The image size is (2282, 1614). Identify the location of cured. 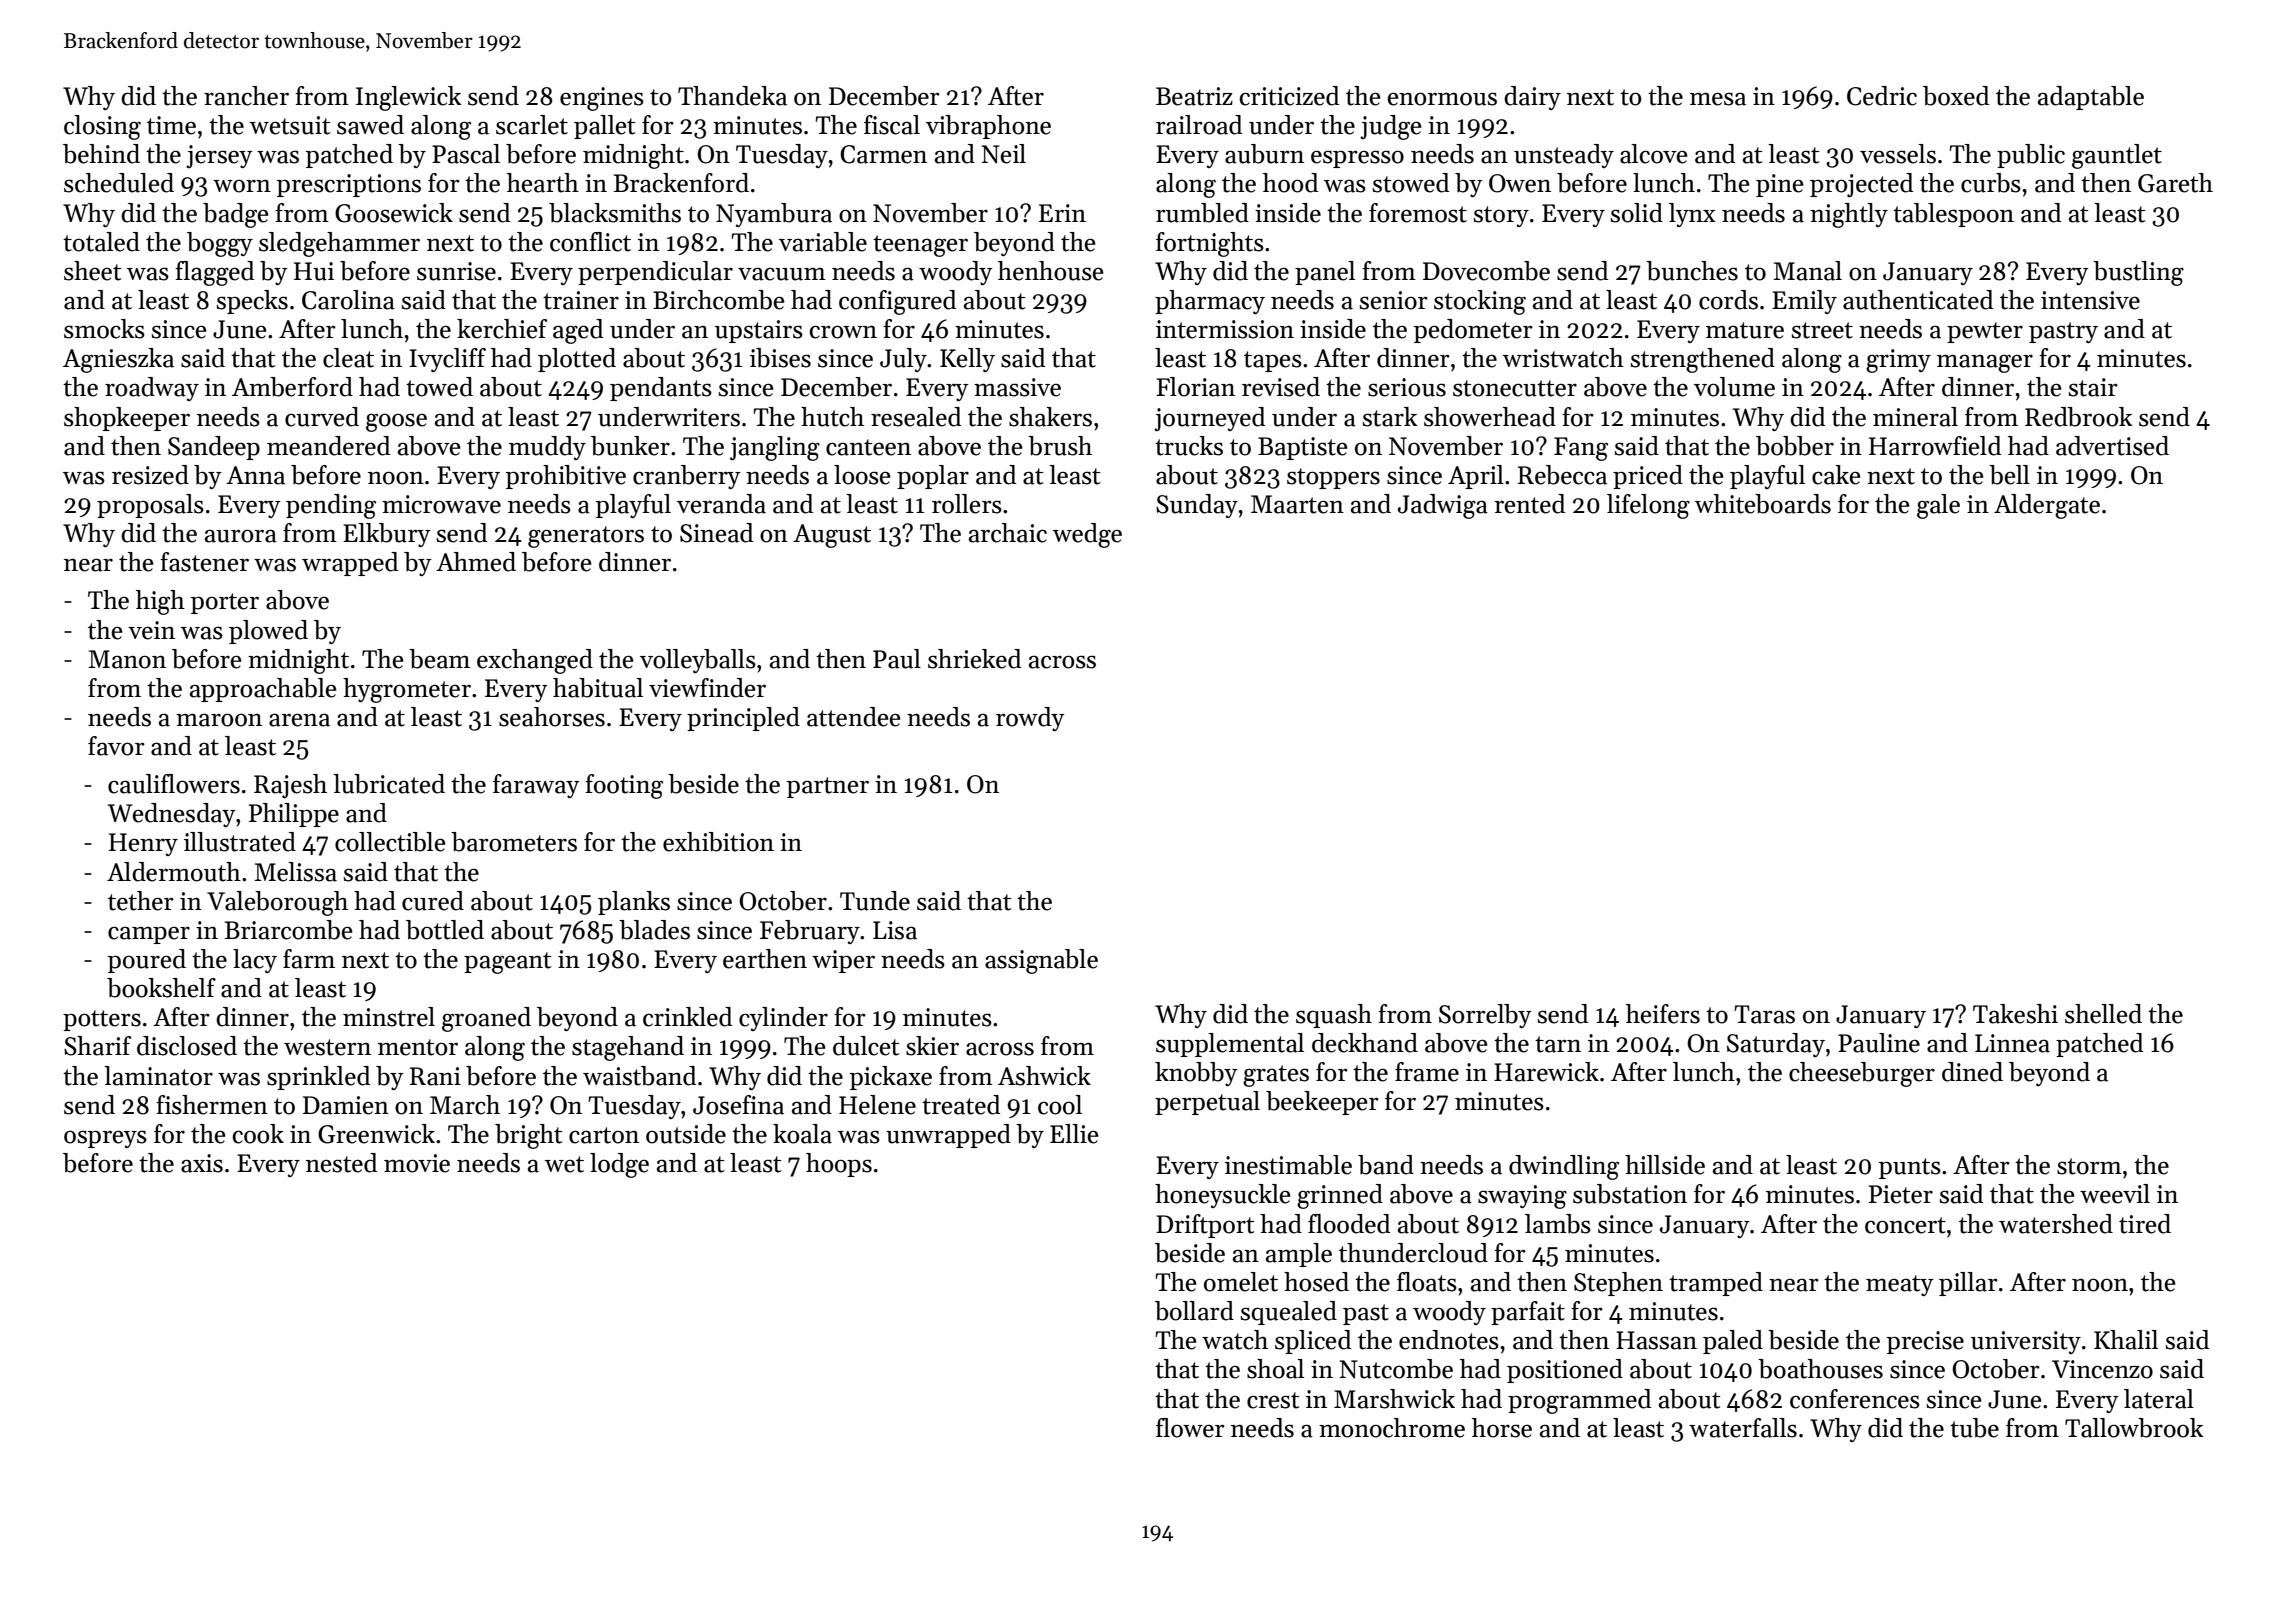
(433, 901).
